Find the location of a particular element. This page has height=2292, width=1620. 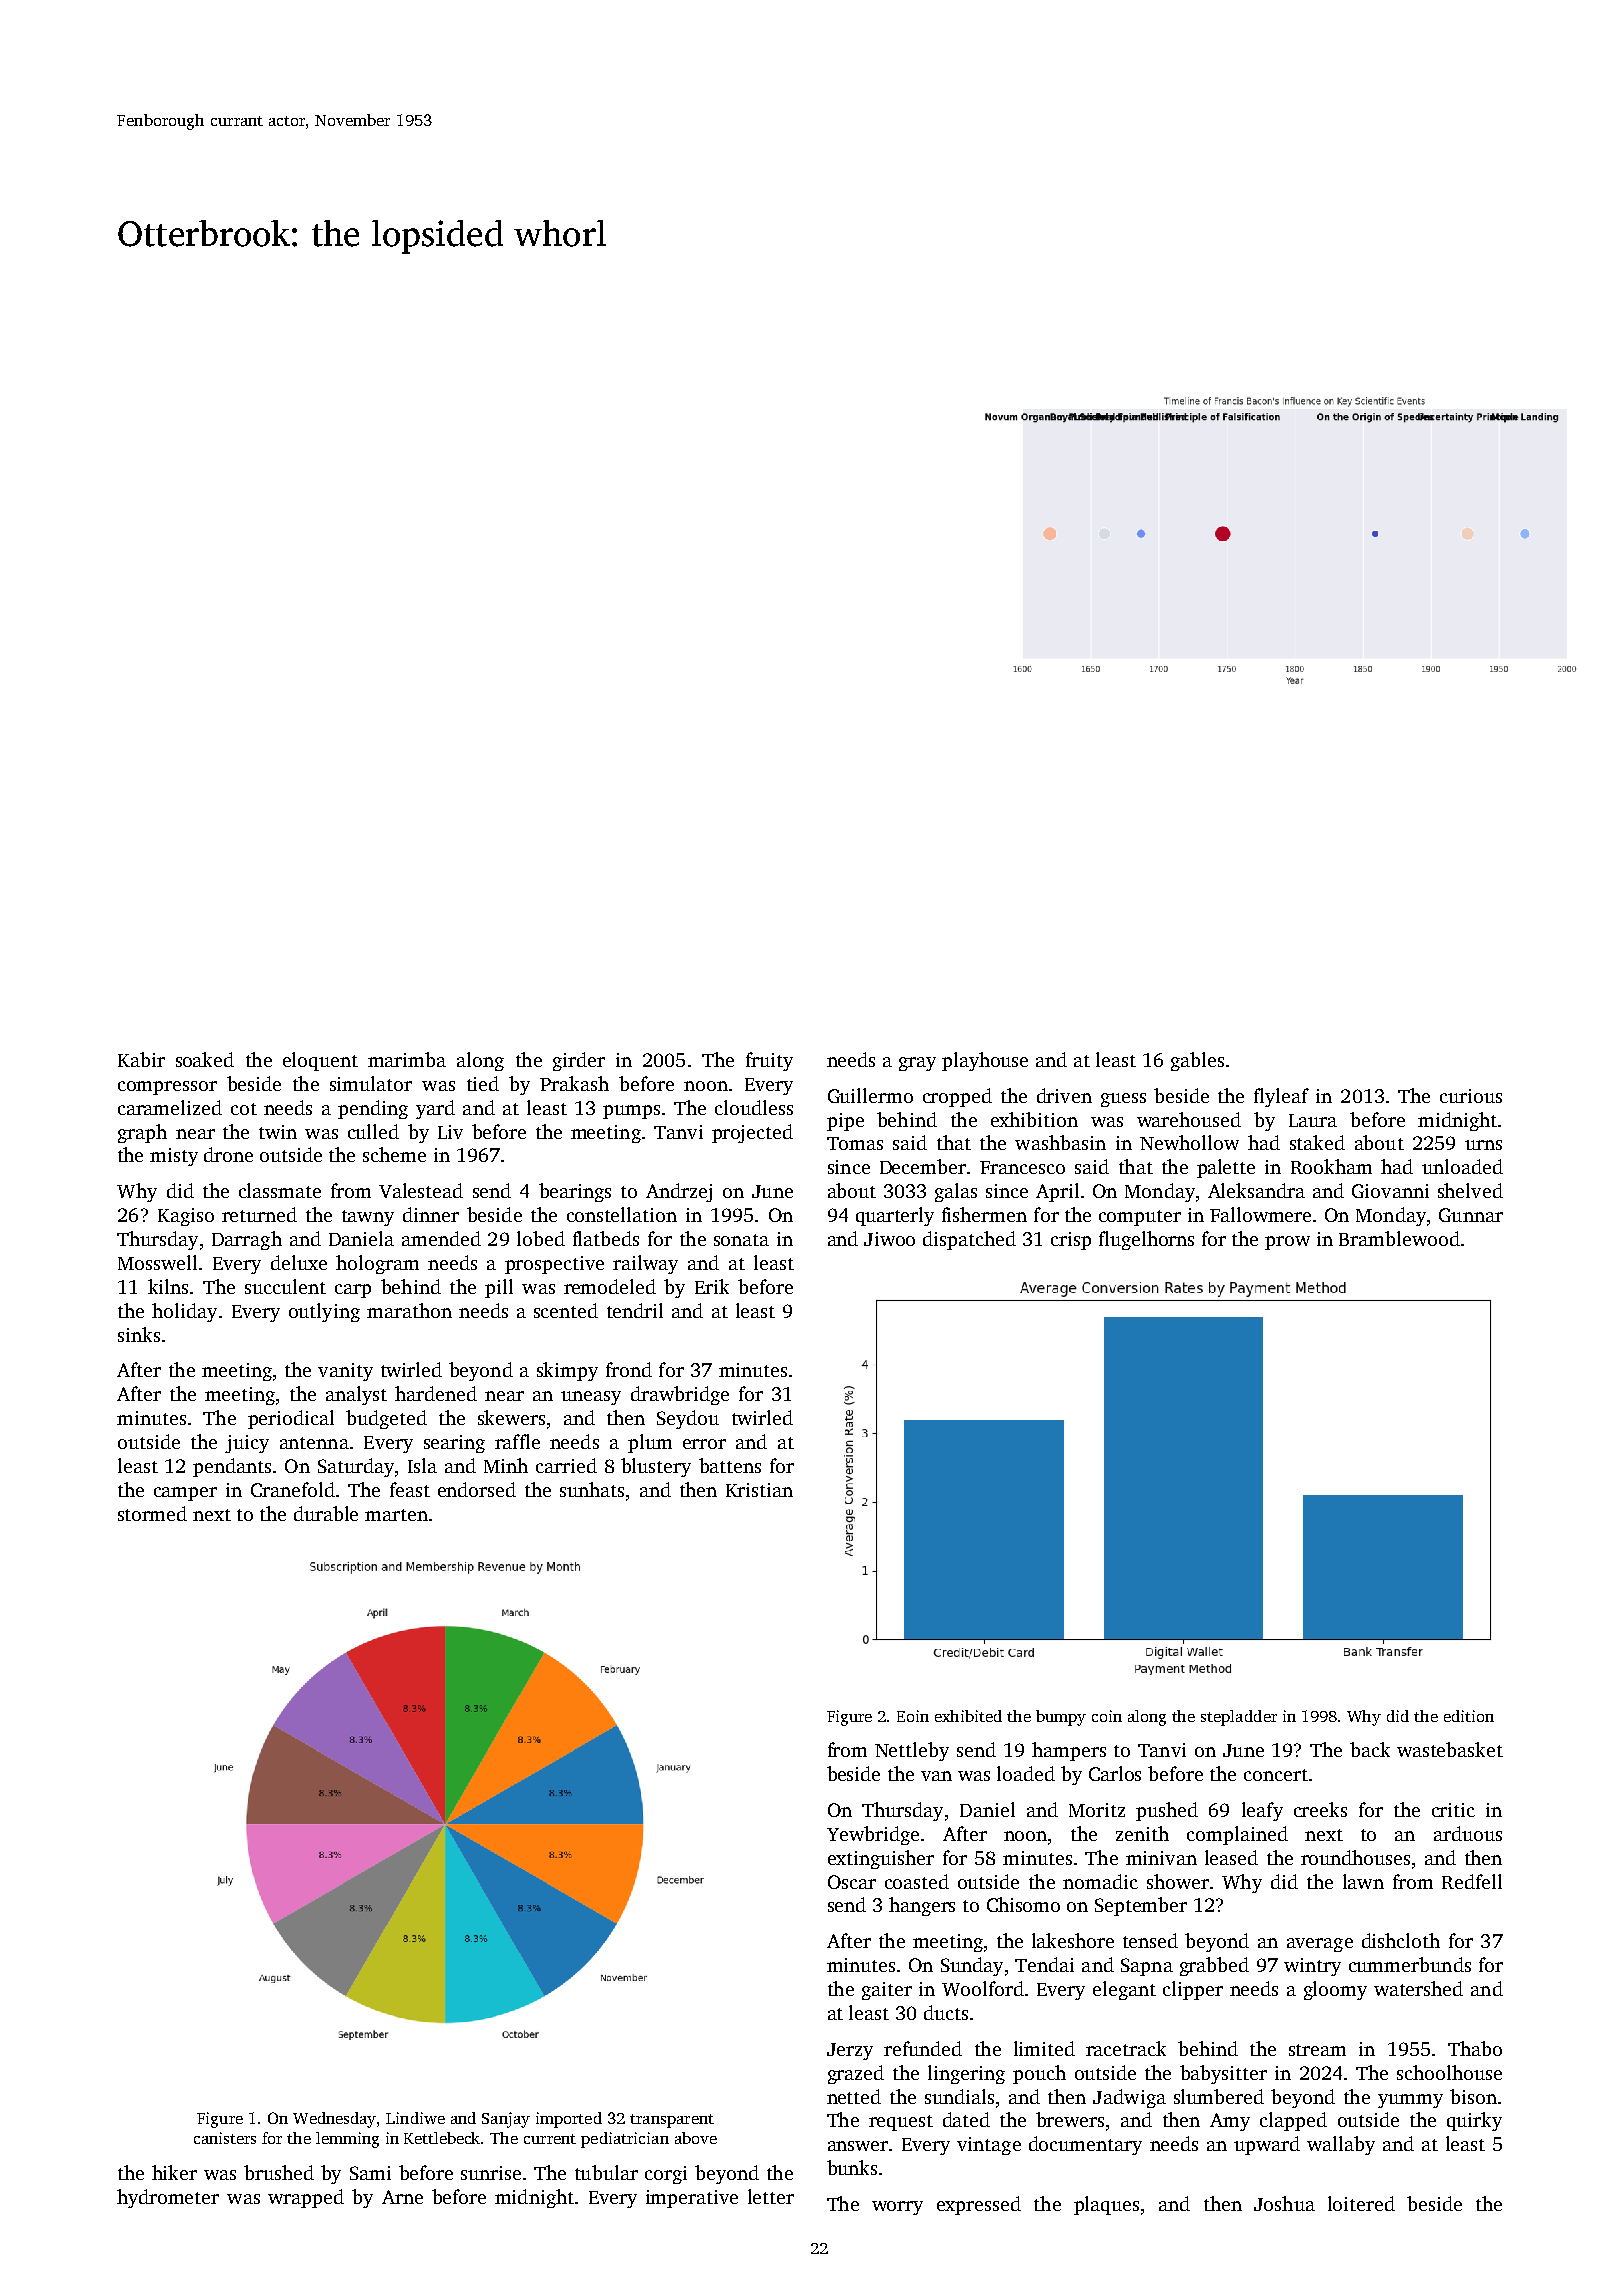

tensed is located at coordinates (1150, 1940).
